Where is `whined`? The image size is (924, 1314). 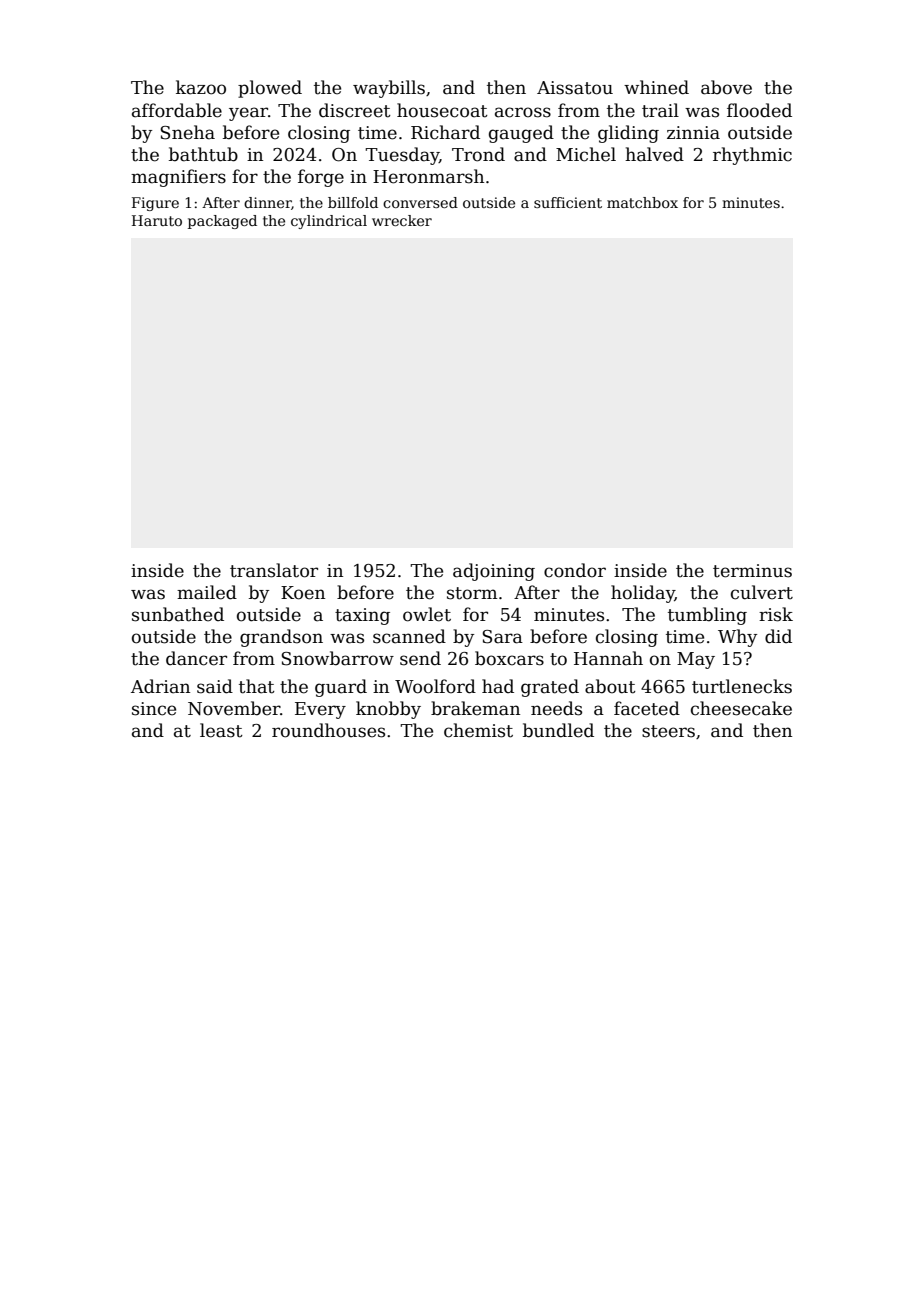 whined is located at coordinates (656, 87).
